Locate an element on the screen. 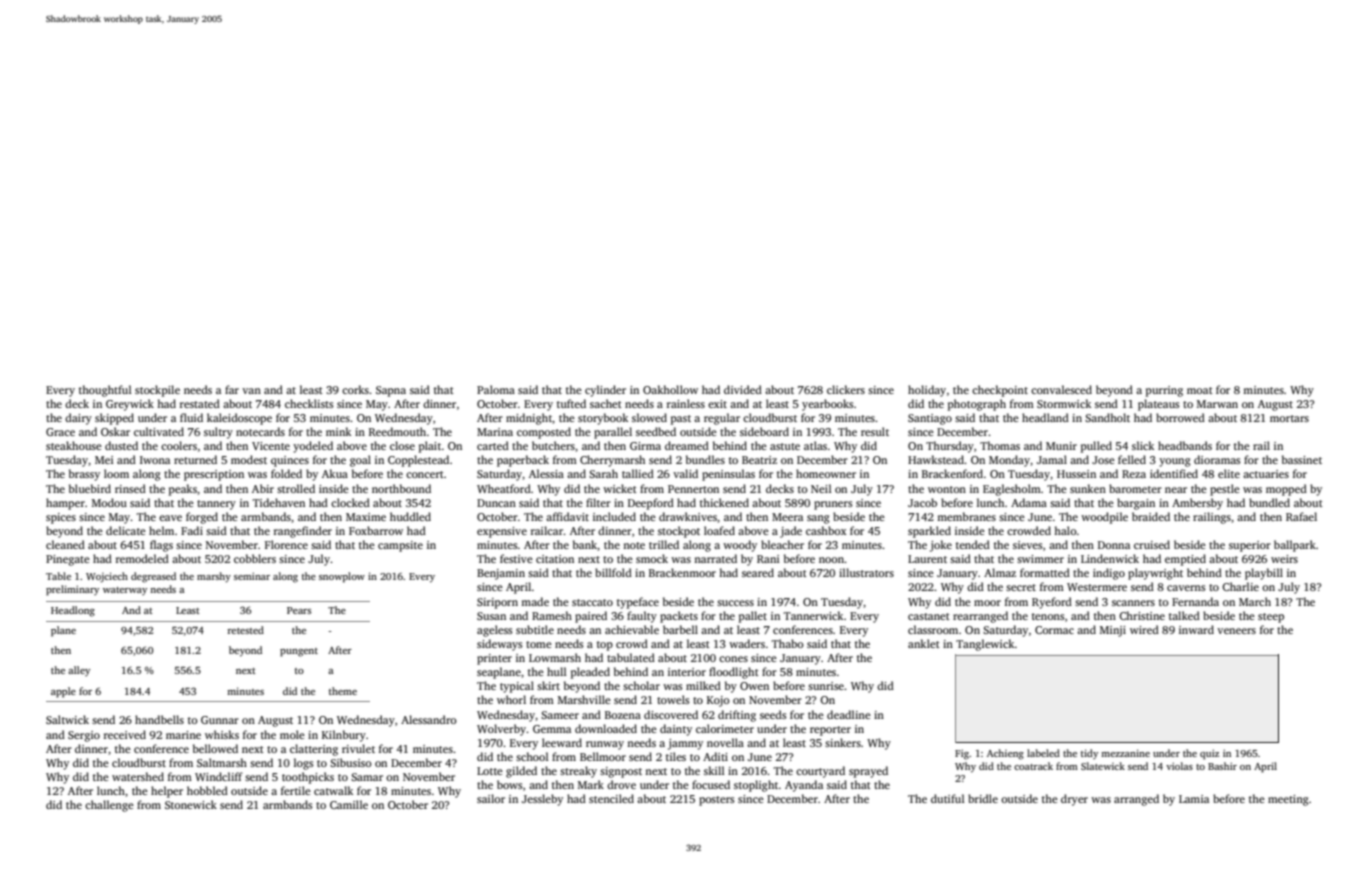 This screenshot has height=887, width=1372. success is located at coordinates (735, 603).
